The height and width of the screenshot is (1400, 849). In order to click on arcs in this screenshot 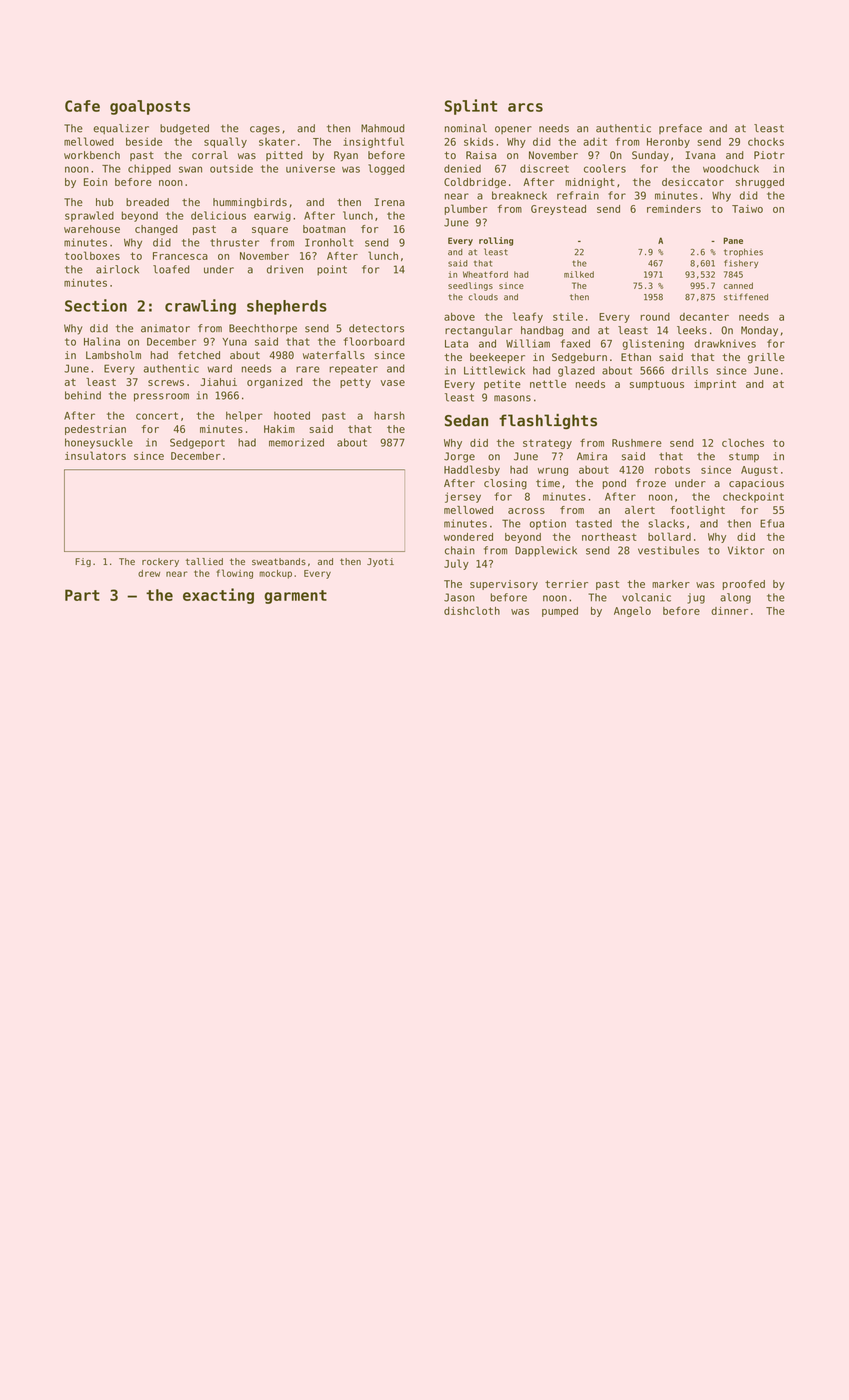, I will do `click(525, 107)`.
